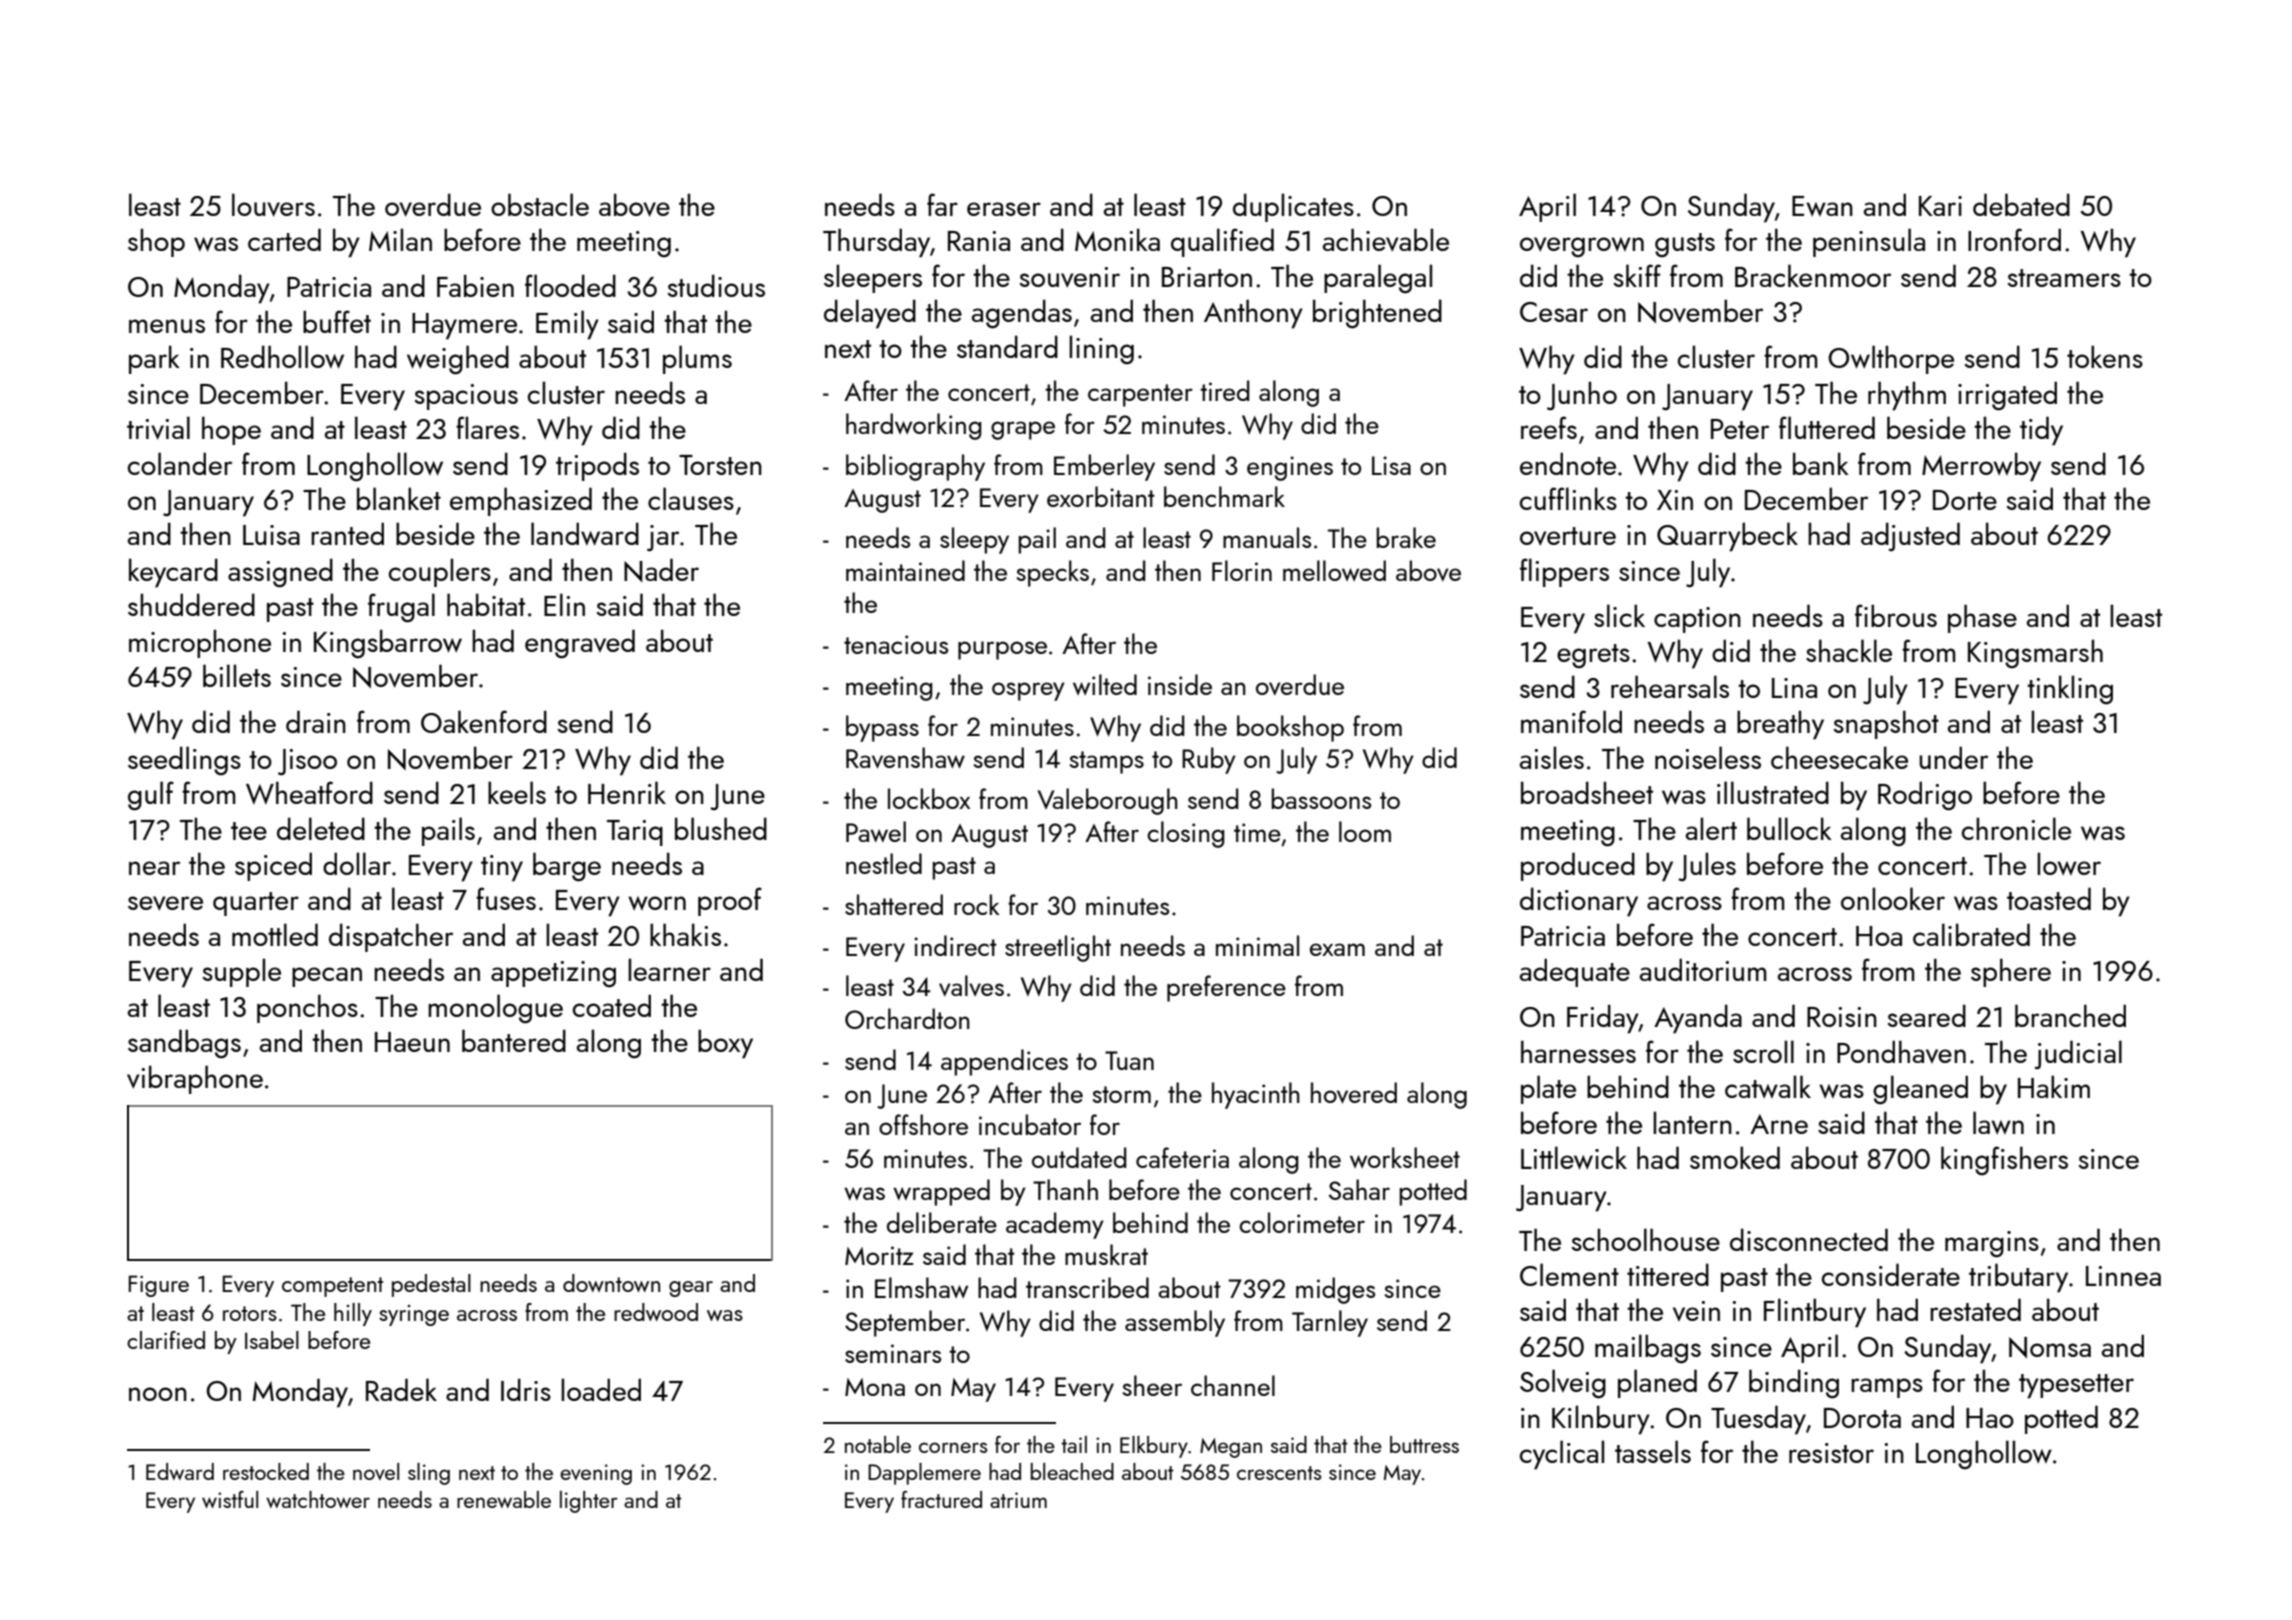  Describe the element at coordinates (1365, 831) in the screenshot. I see `loom` at that location.
